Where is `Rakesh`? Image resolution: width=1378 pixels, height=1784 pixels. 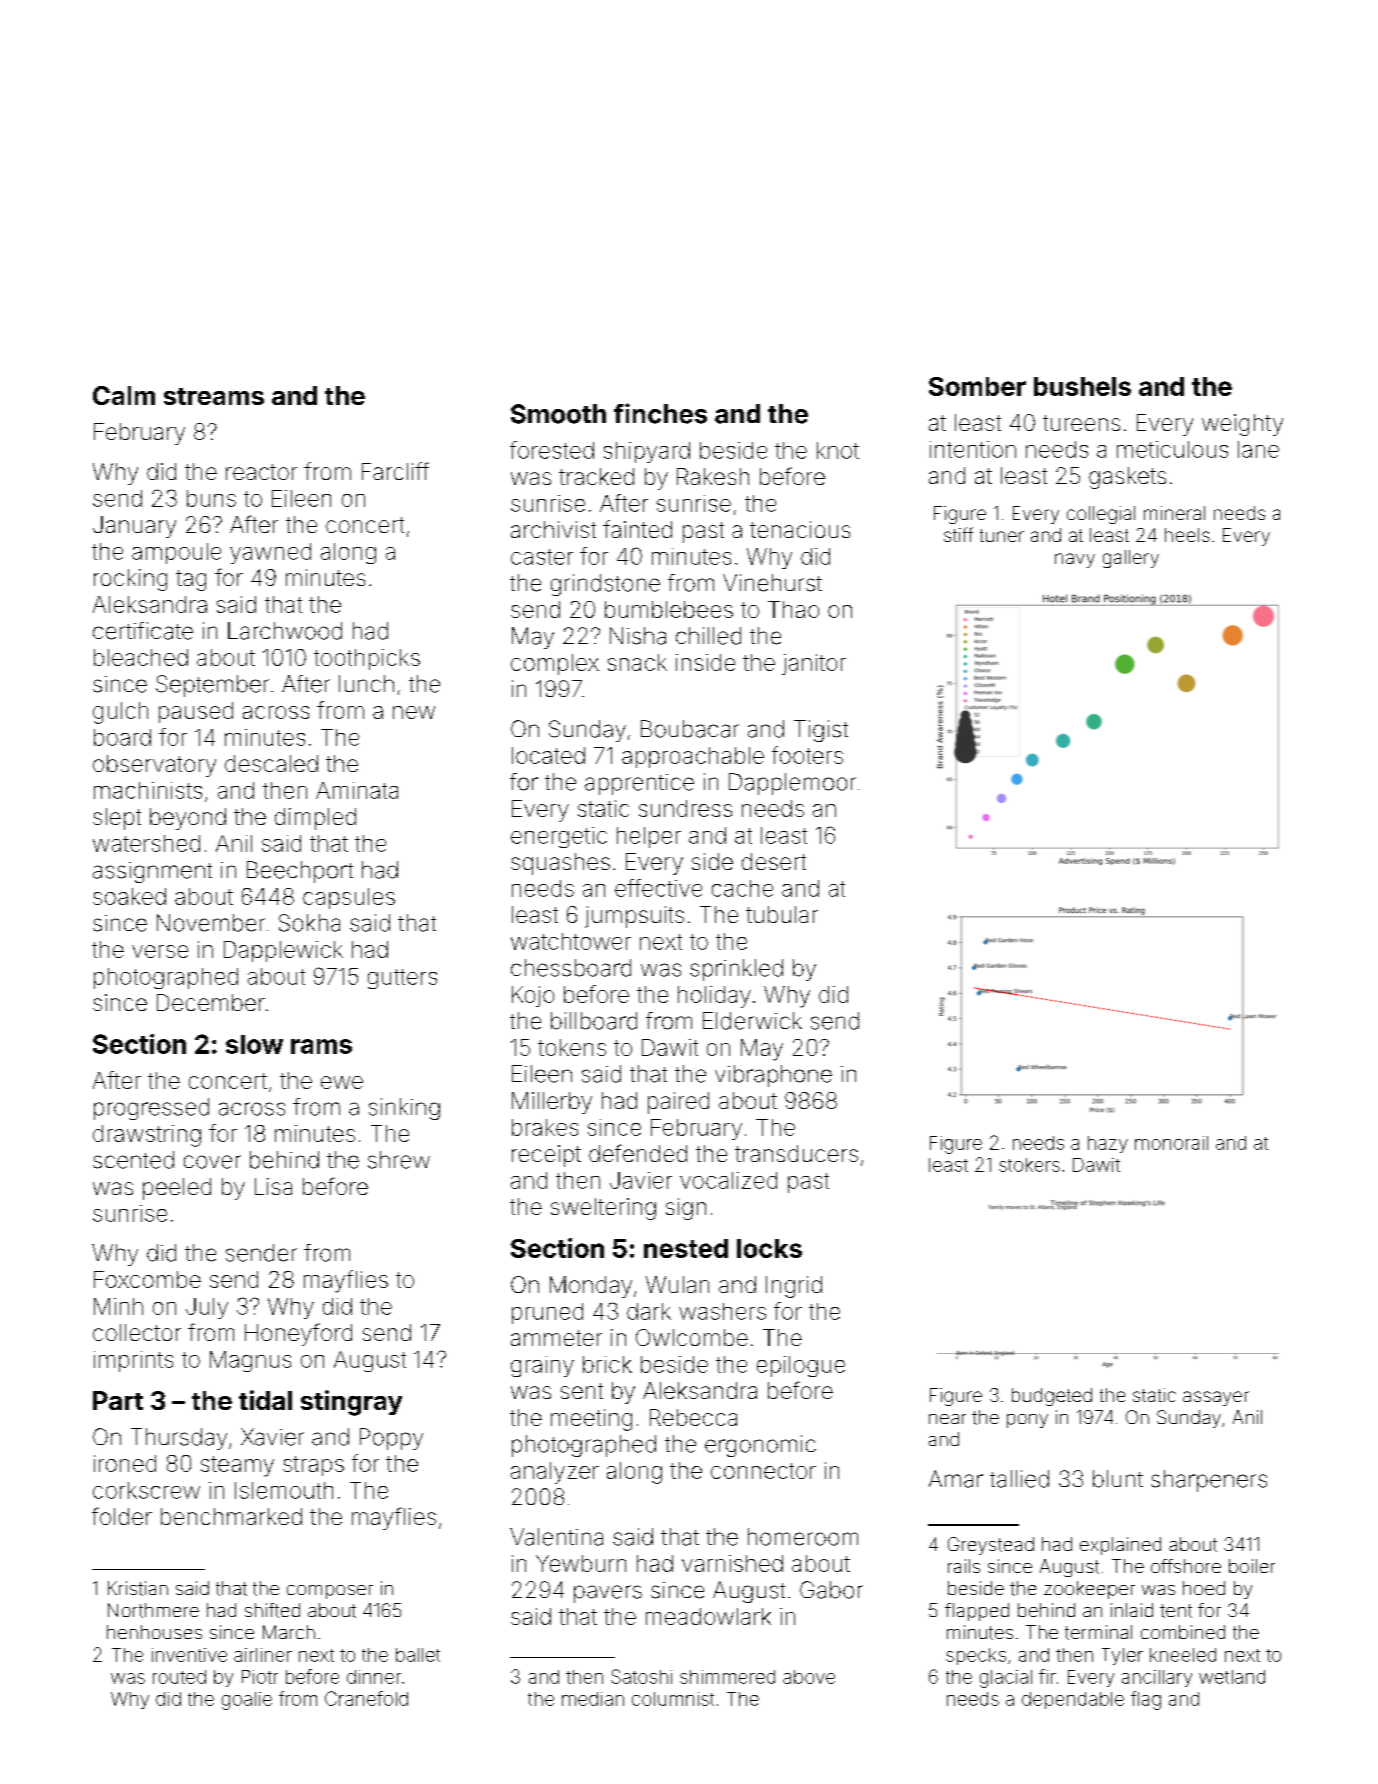
Rakesh is located at coordinates (713, 476).
